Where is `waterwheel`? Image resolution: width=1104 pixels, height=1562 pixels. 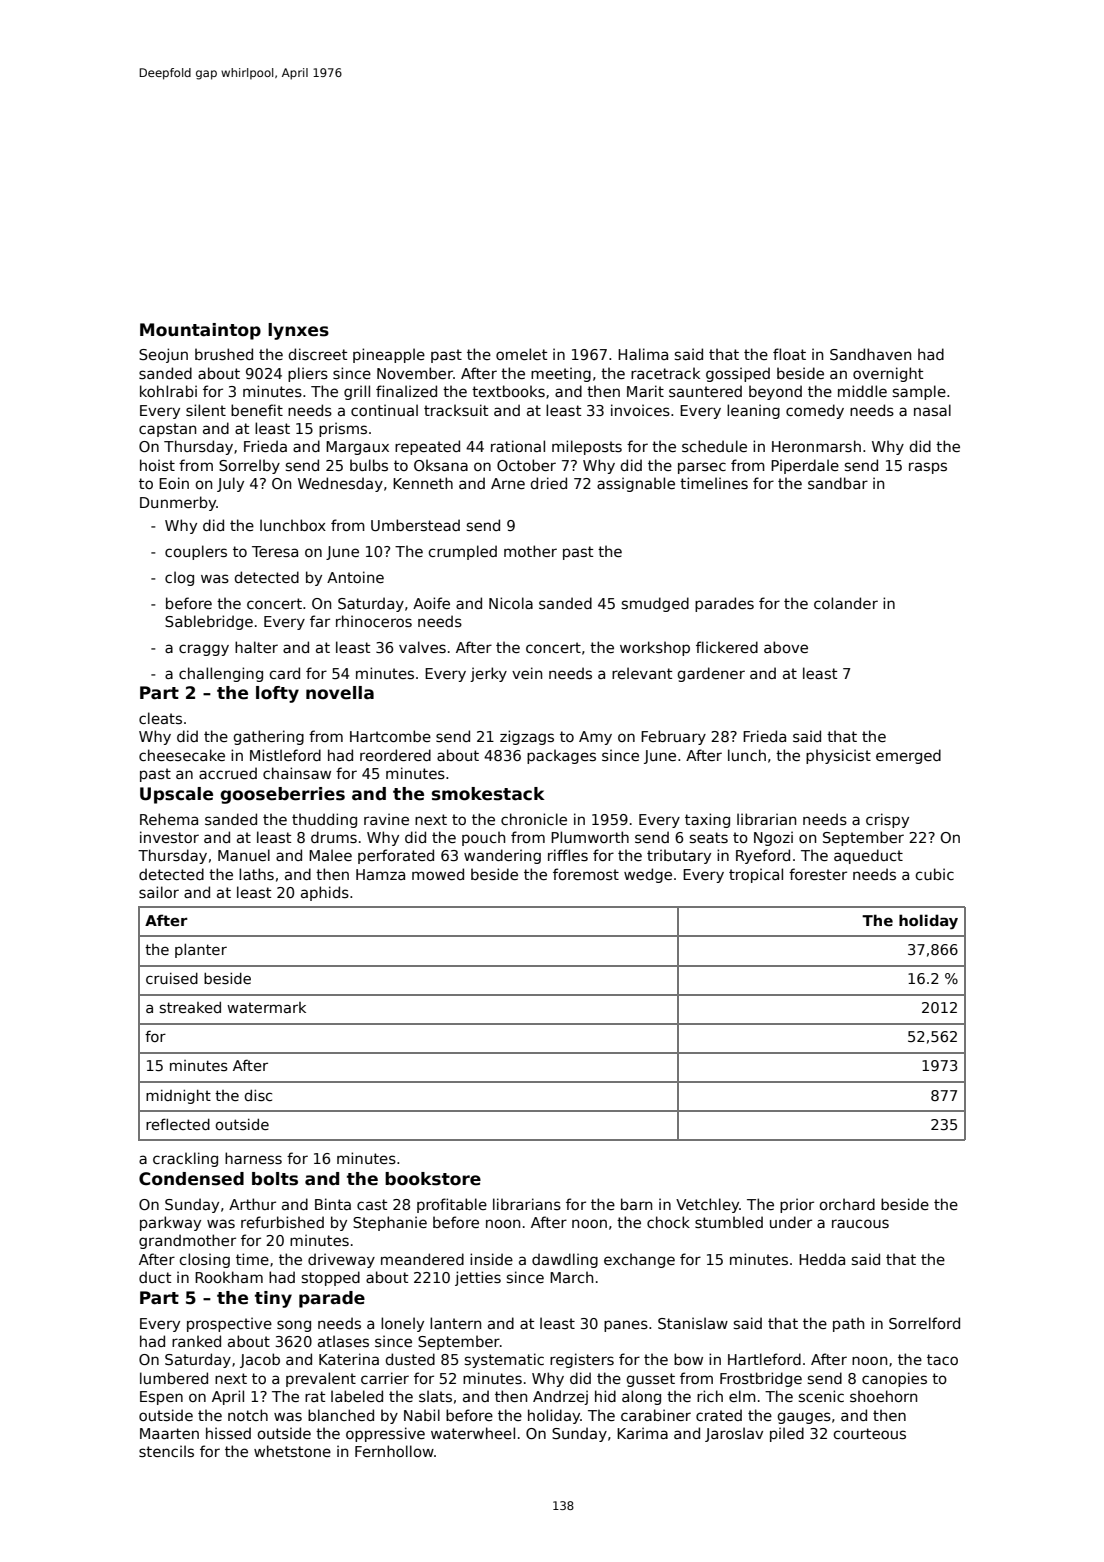
waterwheel is located at coordinates (473, 1433).
